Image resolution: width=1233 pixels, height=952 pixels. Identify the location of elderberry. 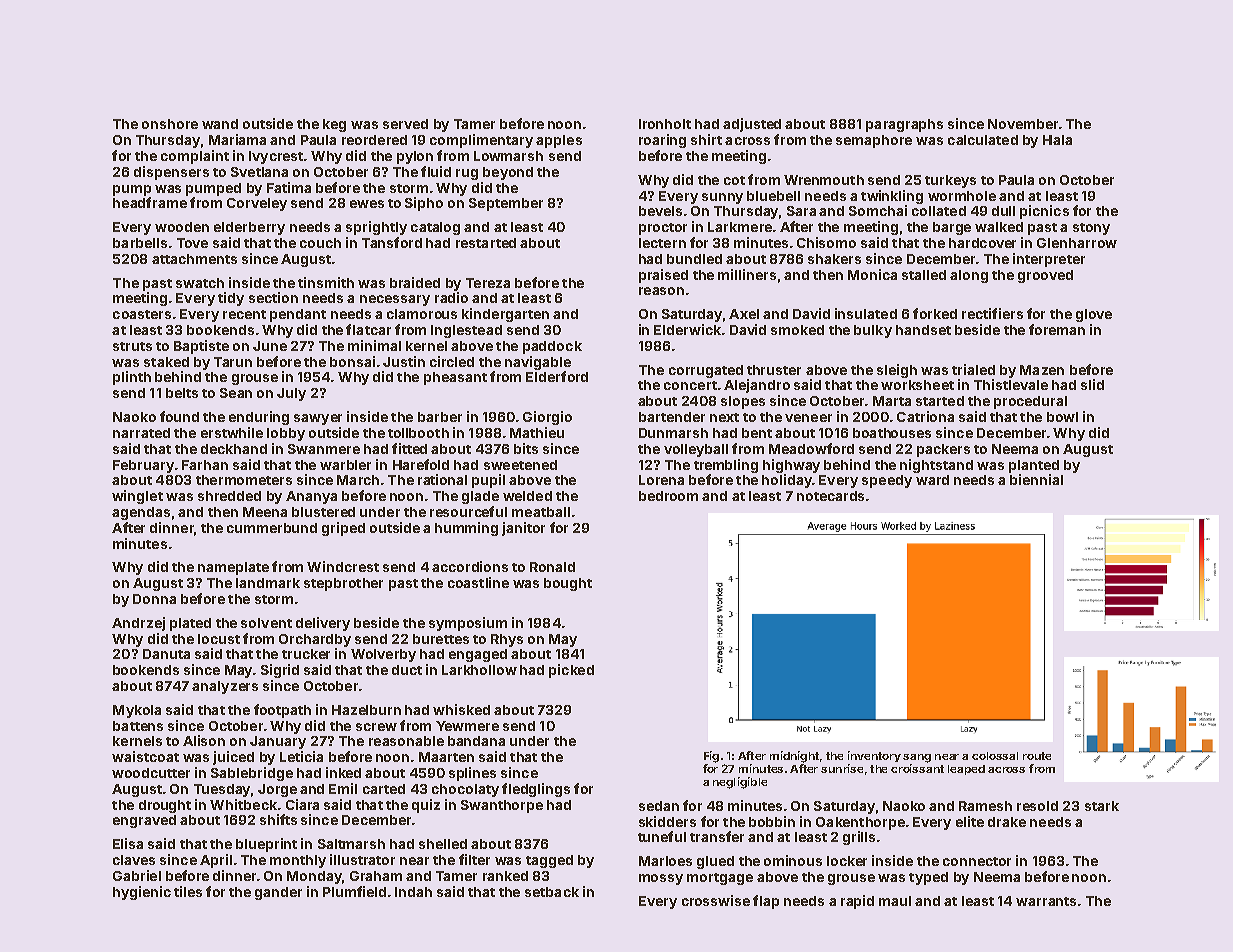
(249, 228).
